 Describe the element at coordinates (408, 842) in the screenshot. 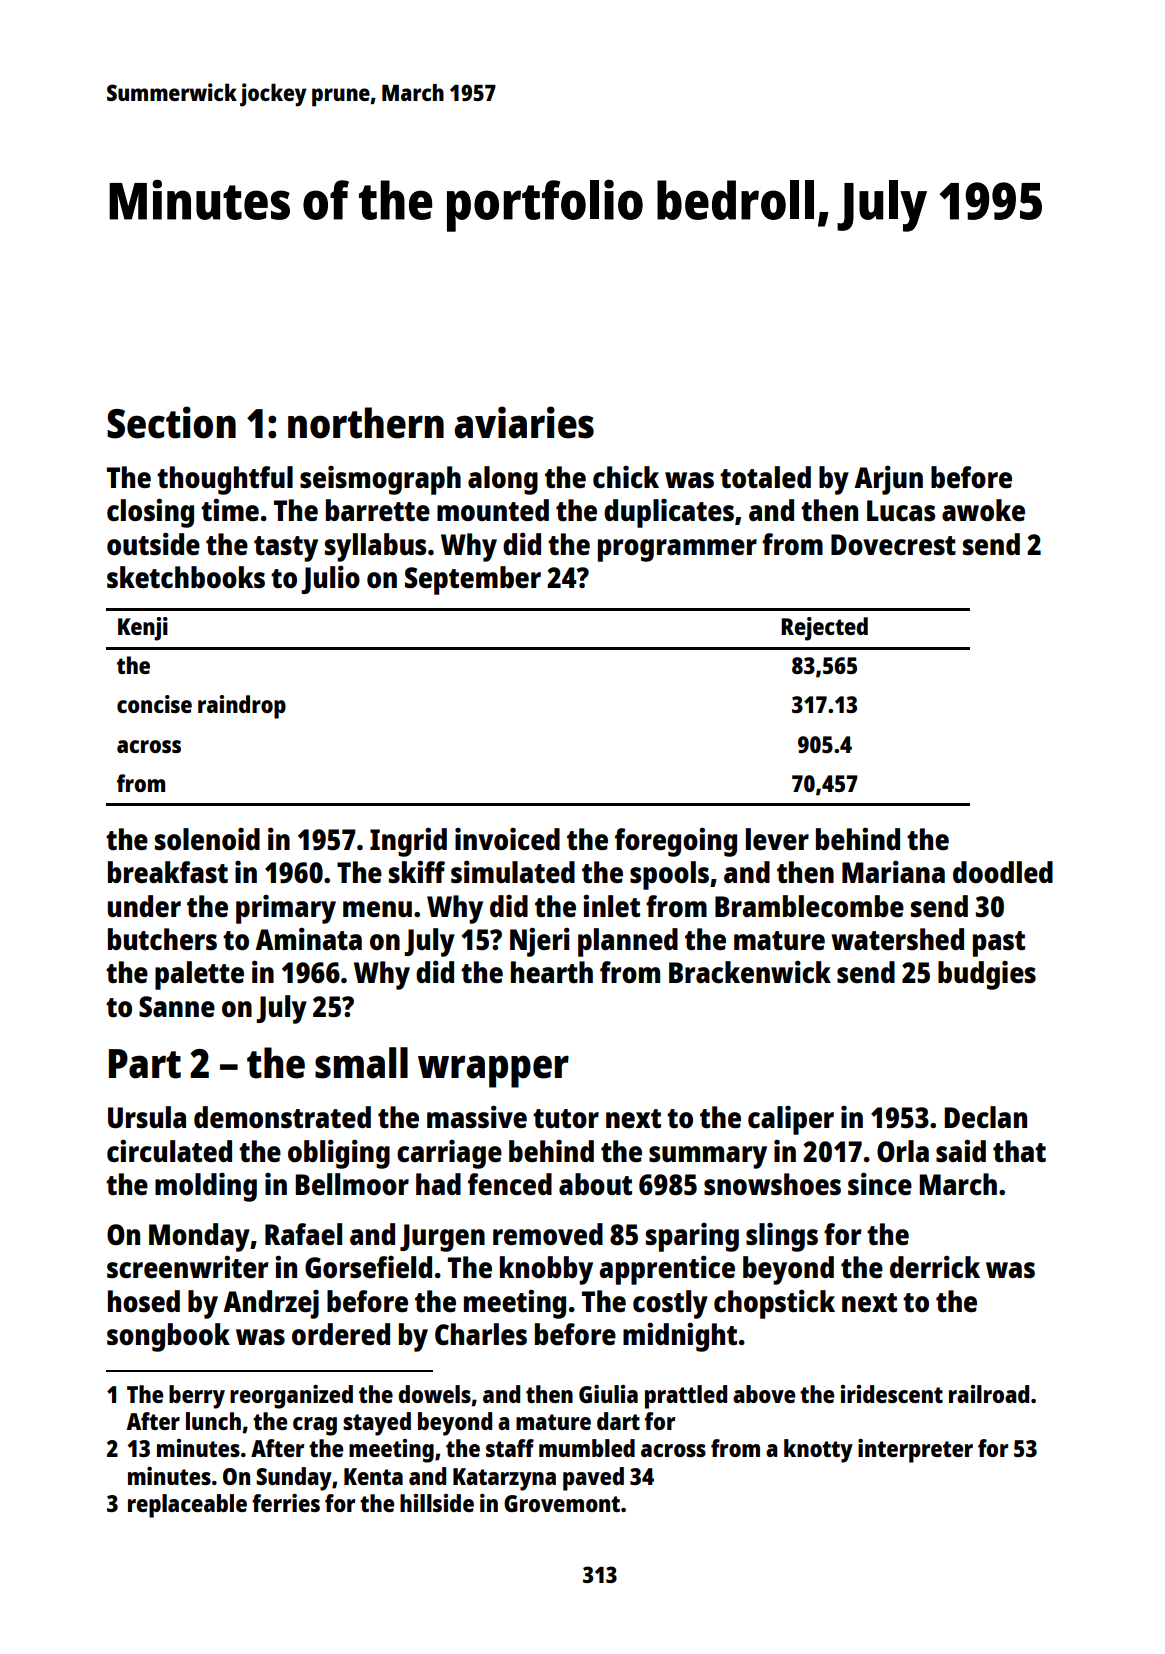

I see `Ingrid` at that location.
